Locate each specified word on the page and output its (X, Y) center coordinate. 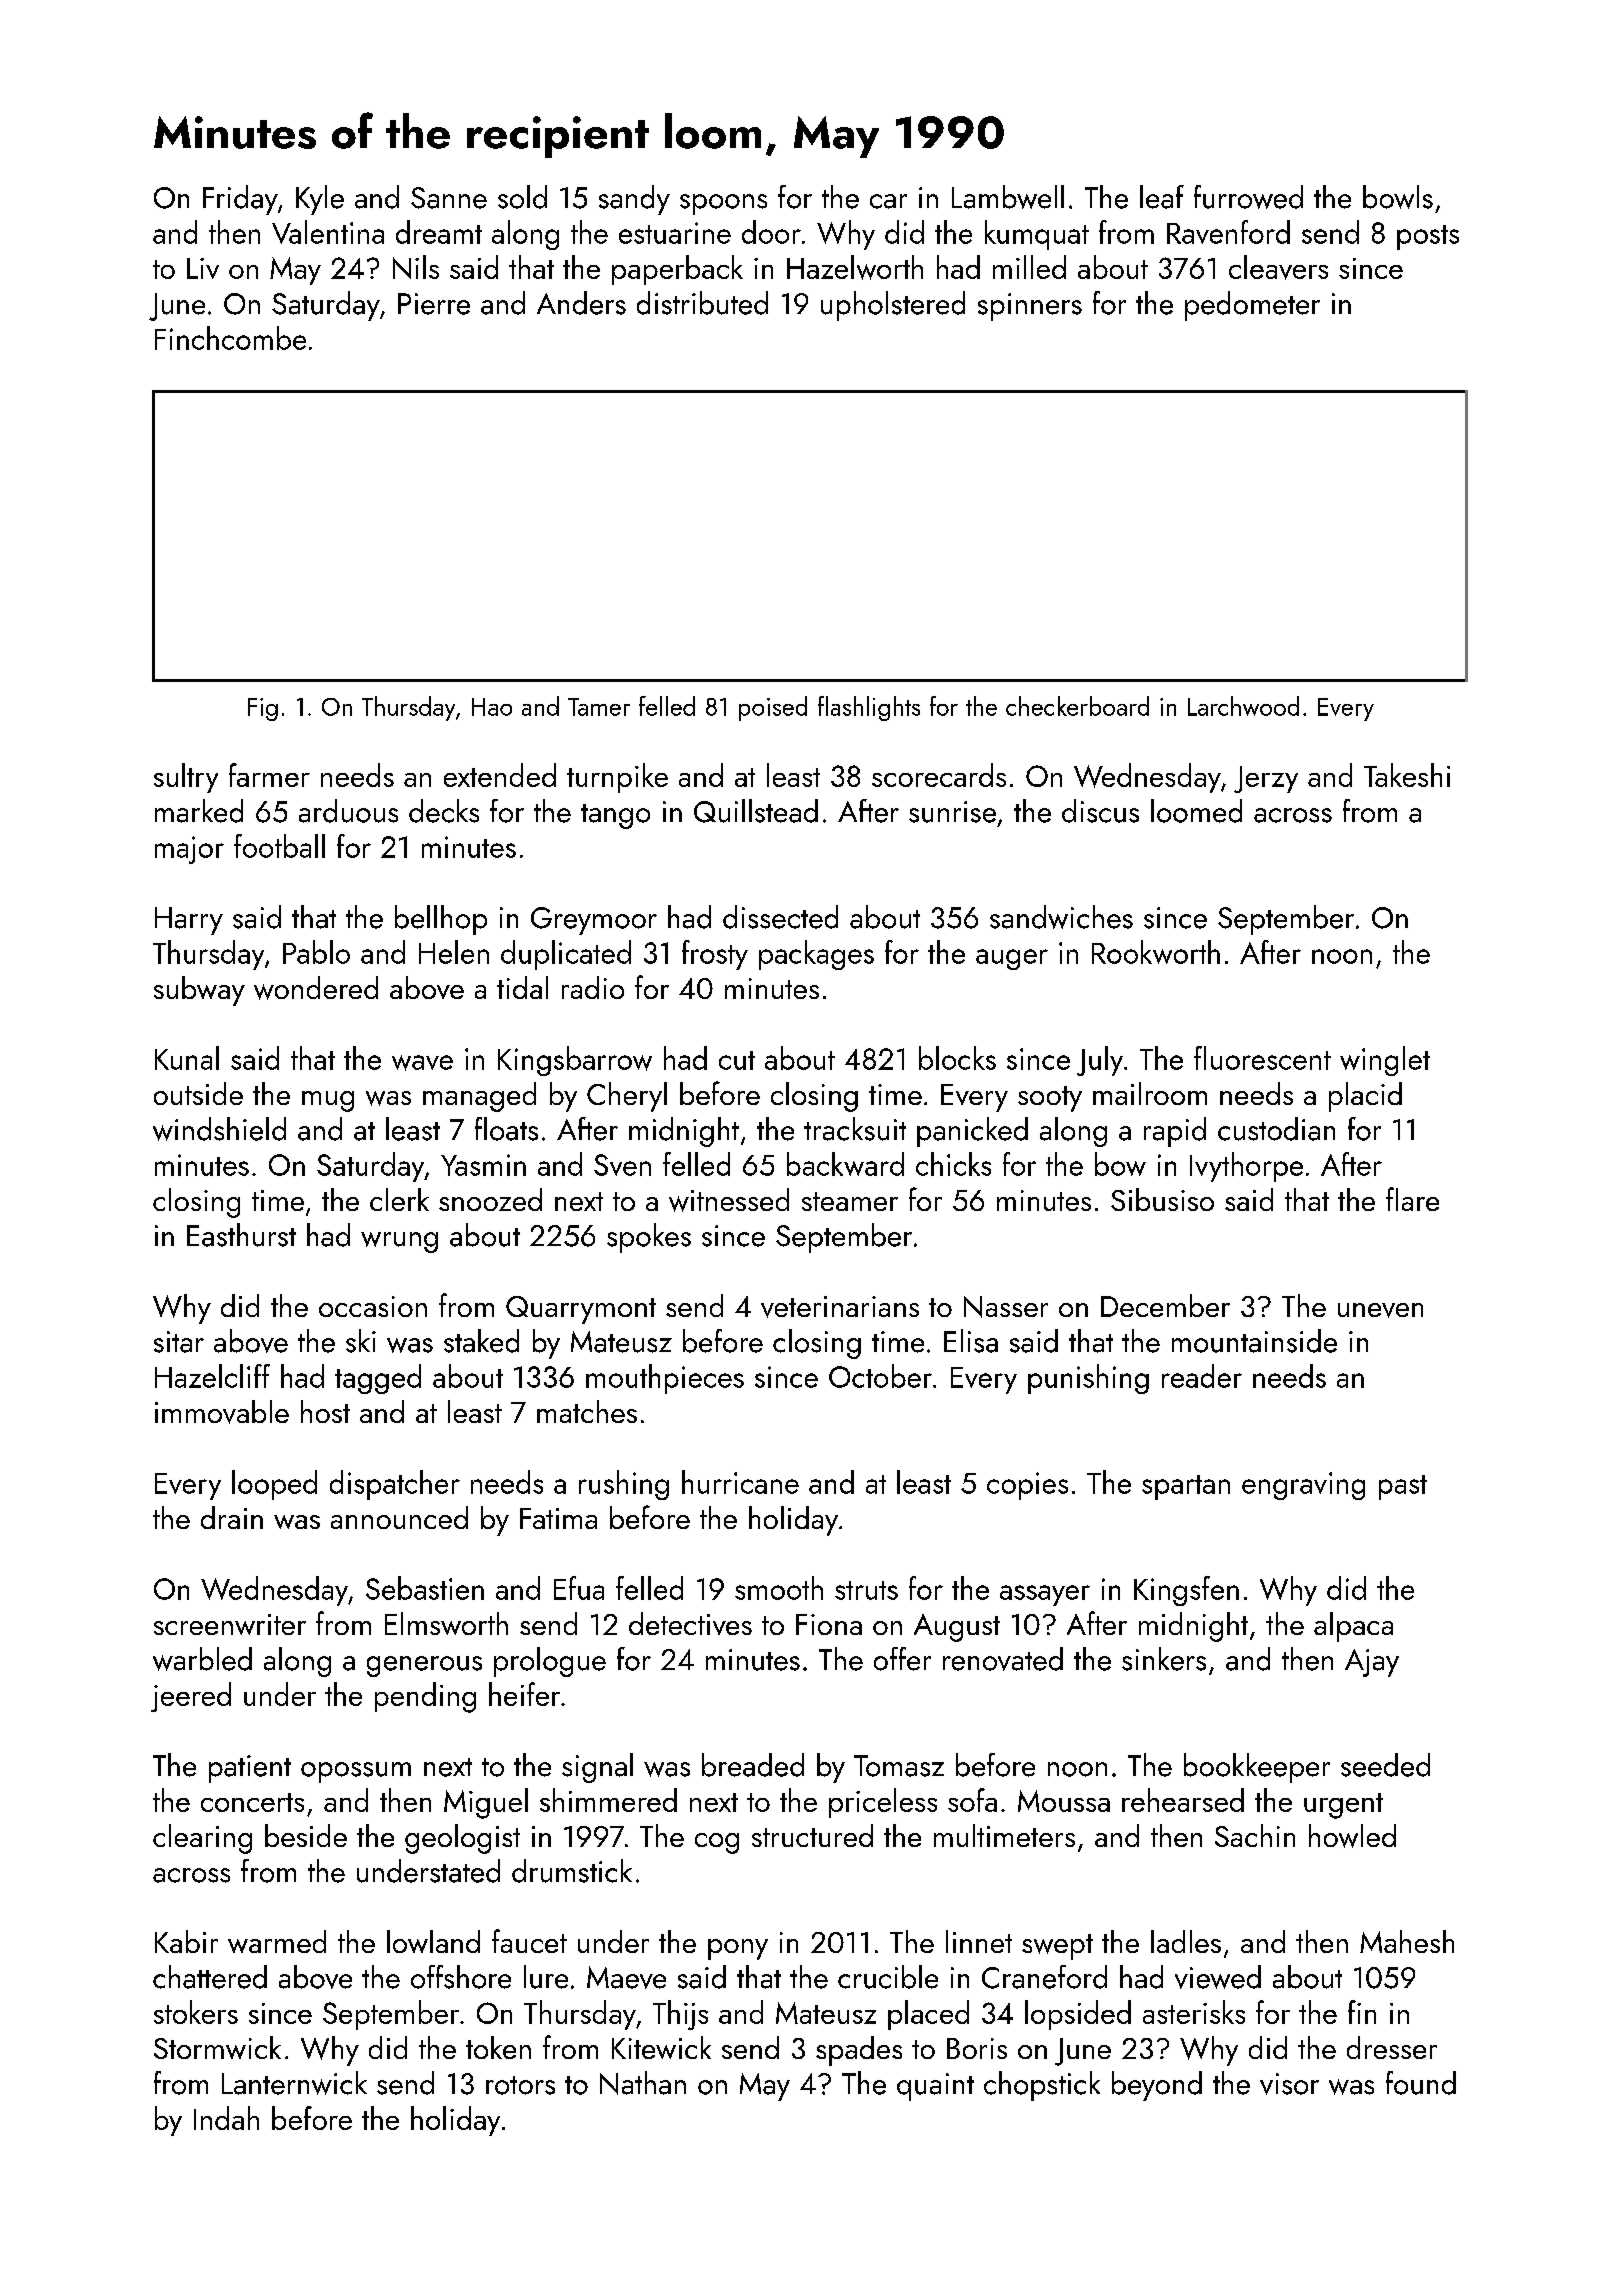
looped (274, 1485)
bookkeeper (1257, 1768)
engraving (1303, 1486)
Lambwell (1008, 197)
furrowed (1248, 197)
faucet (529, 1941)
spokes (649, 1238)
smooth (779, 1588)
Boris (977, 2048)
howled (1352, 1836)
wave (422, 1063)
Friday (240, 200)
